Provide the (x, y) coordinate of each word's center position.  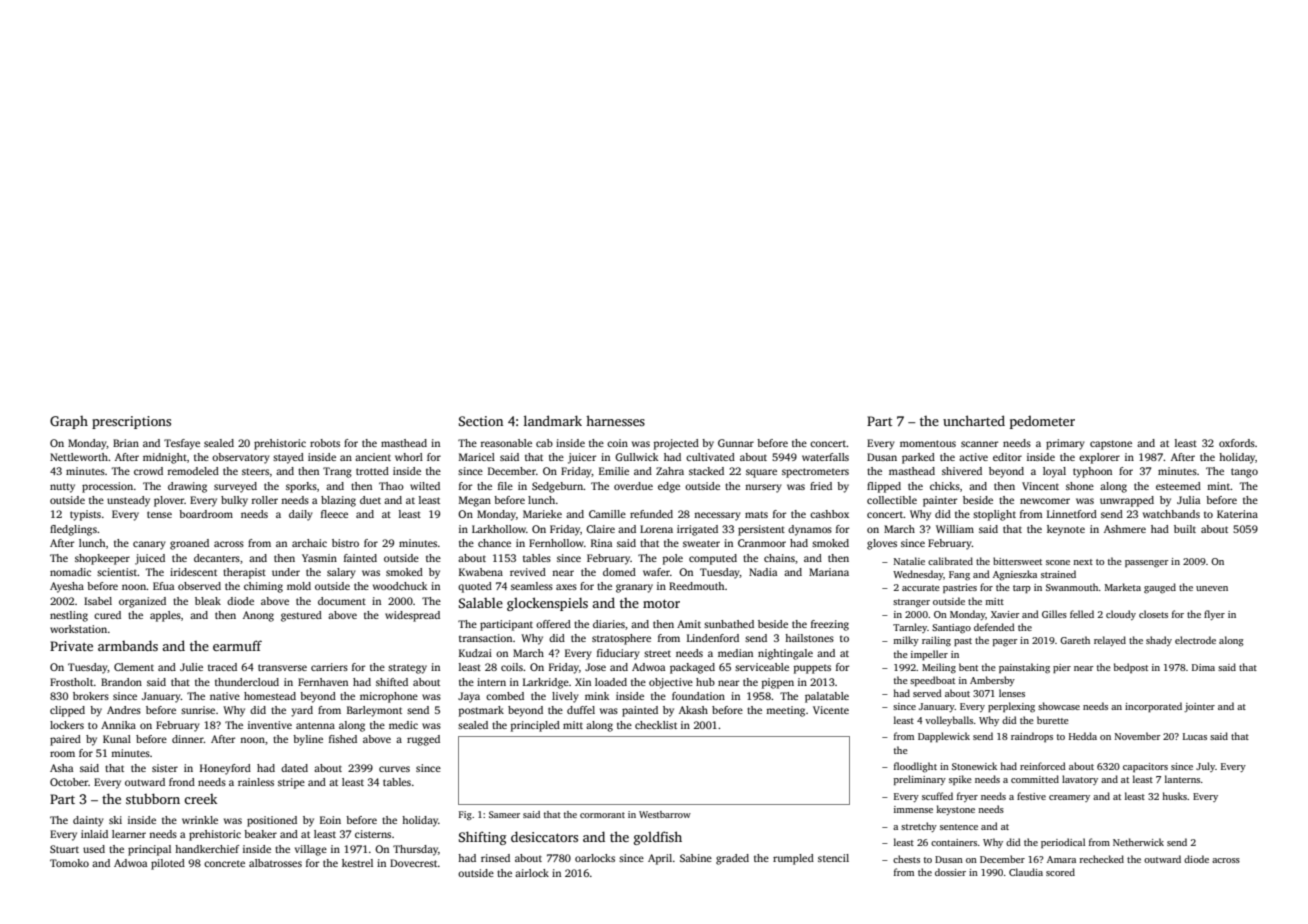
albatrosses (275, 863)
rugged (423, 740)
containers (954, 842)
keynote (1066, 530)
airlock (532, 873)
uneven (1212, 588)
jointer (1199, 707)
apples (165, 616)
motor (661, 603)
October (69, 782)
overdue (633, 486)
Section (481, 421)
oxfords (1237, 443)
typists (85, 515)
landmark (553, 420)
